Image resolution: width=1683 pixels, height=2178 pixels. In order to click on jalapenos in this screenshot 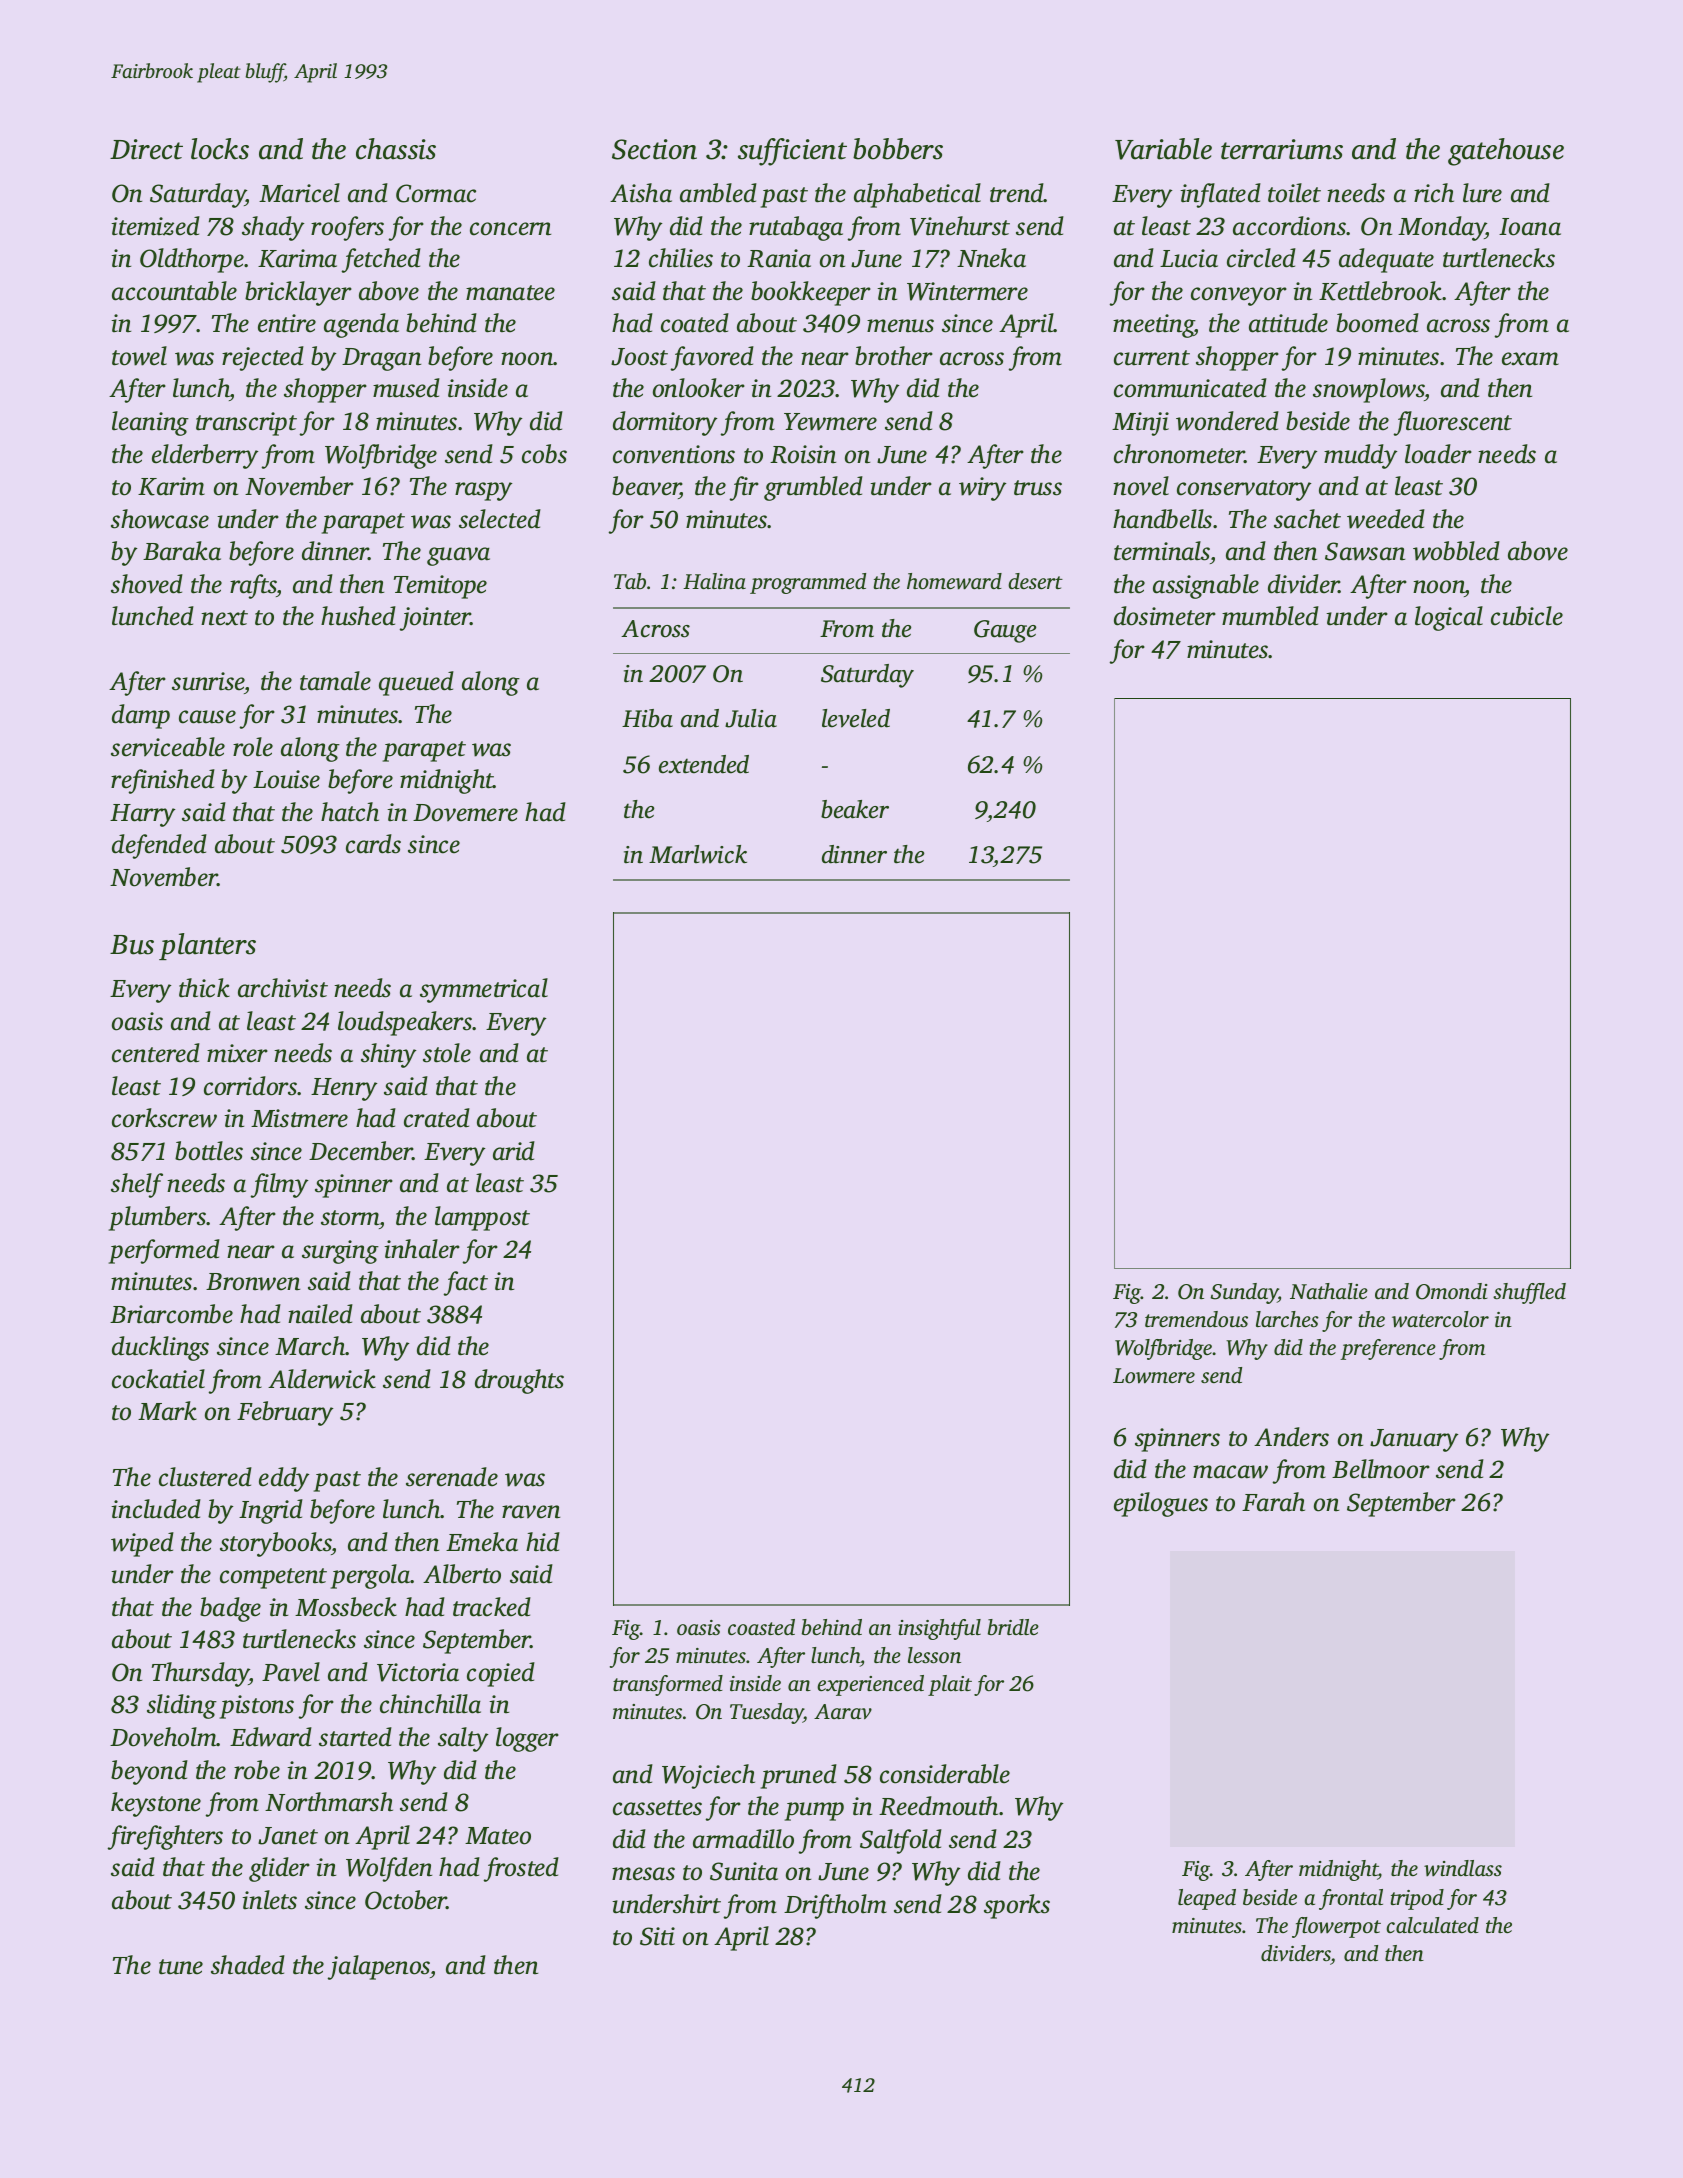, I will do `click(379, 1967)`.
